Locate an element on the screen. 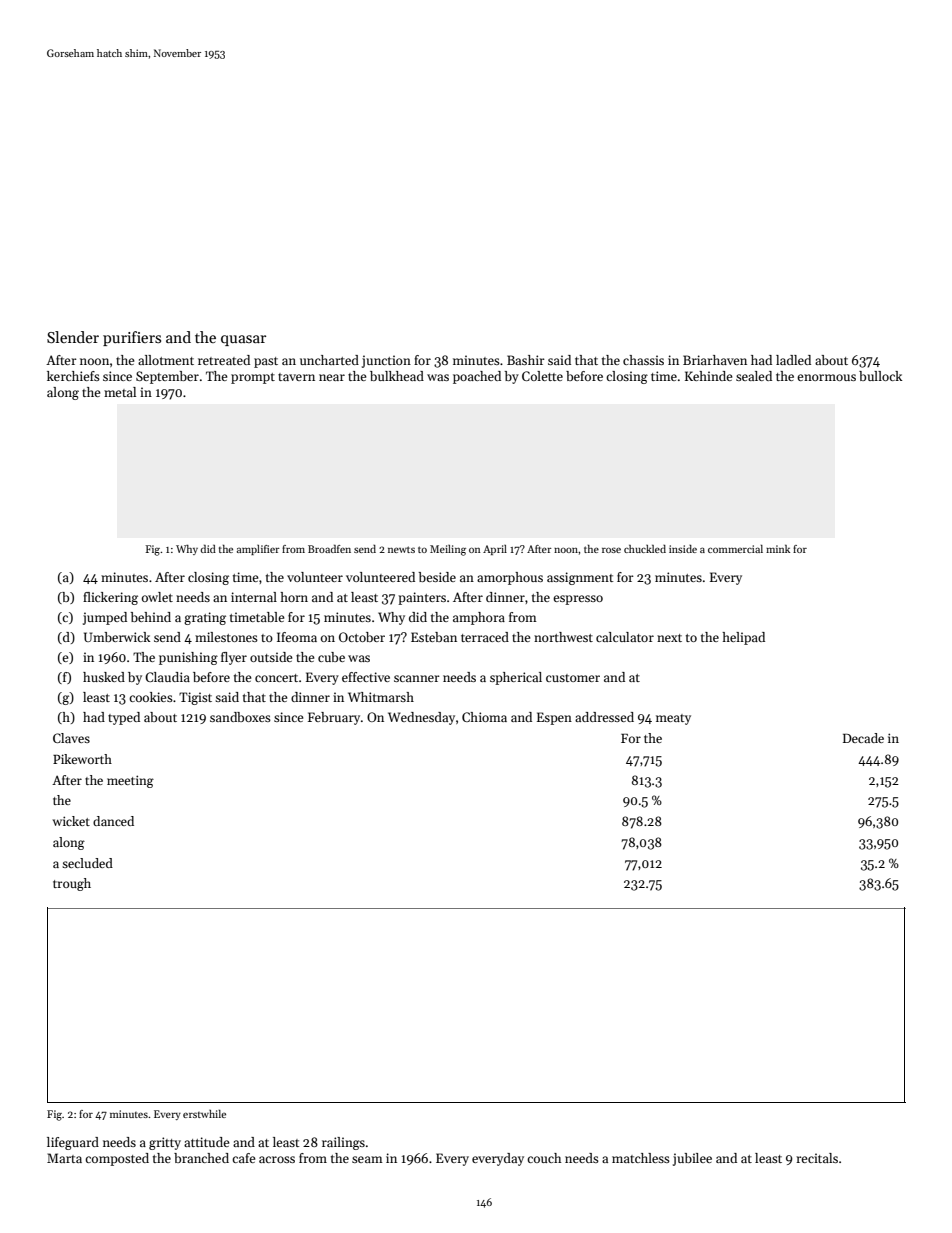  sandboxes is located at coordinates (240, 717).
